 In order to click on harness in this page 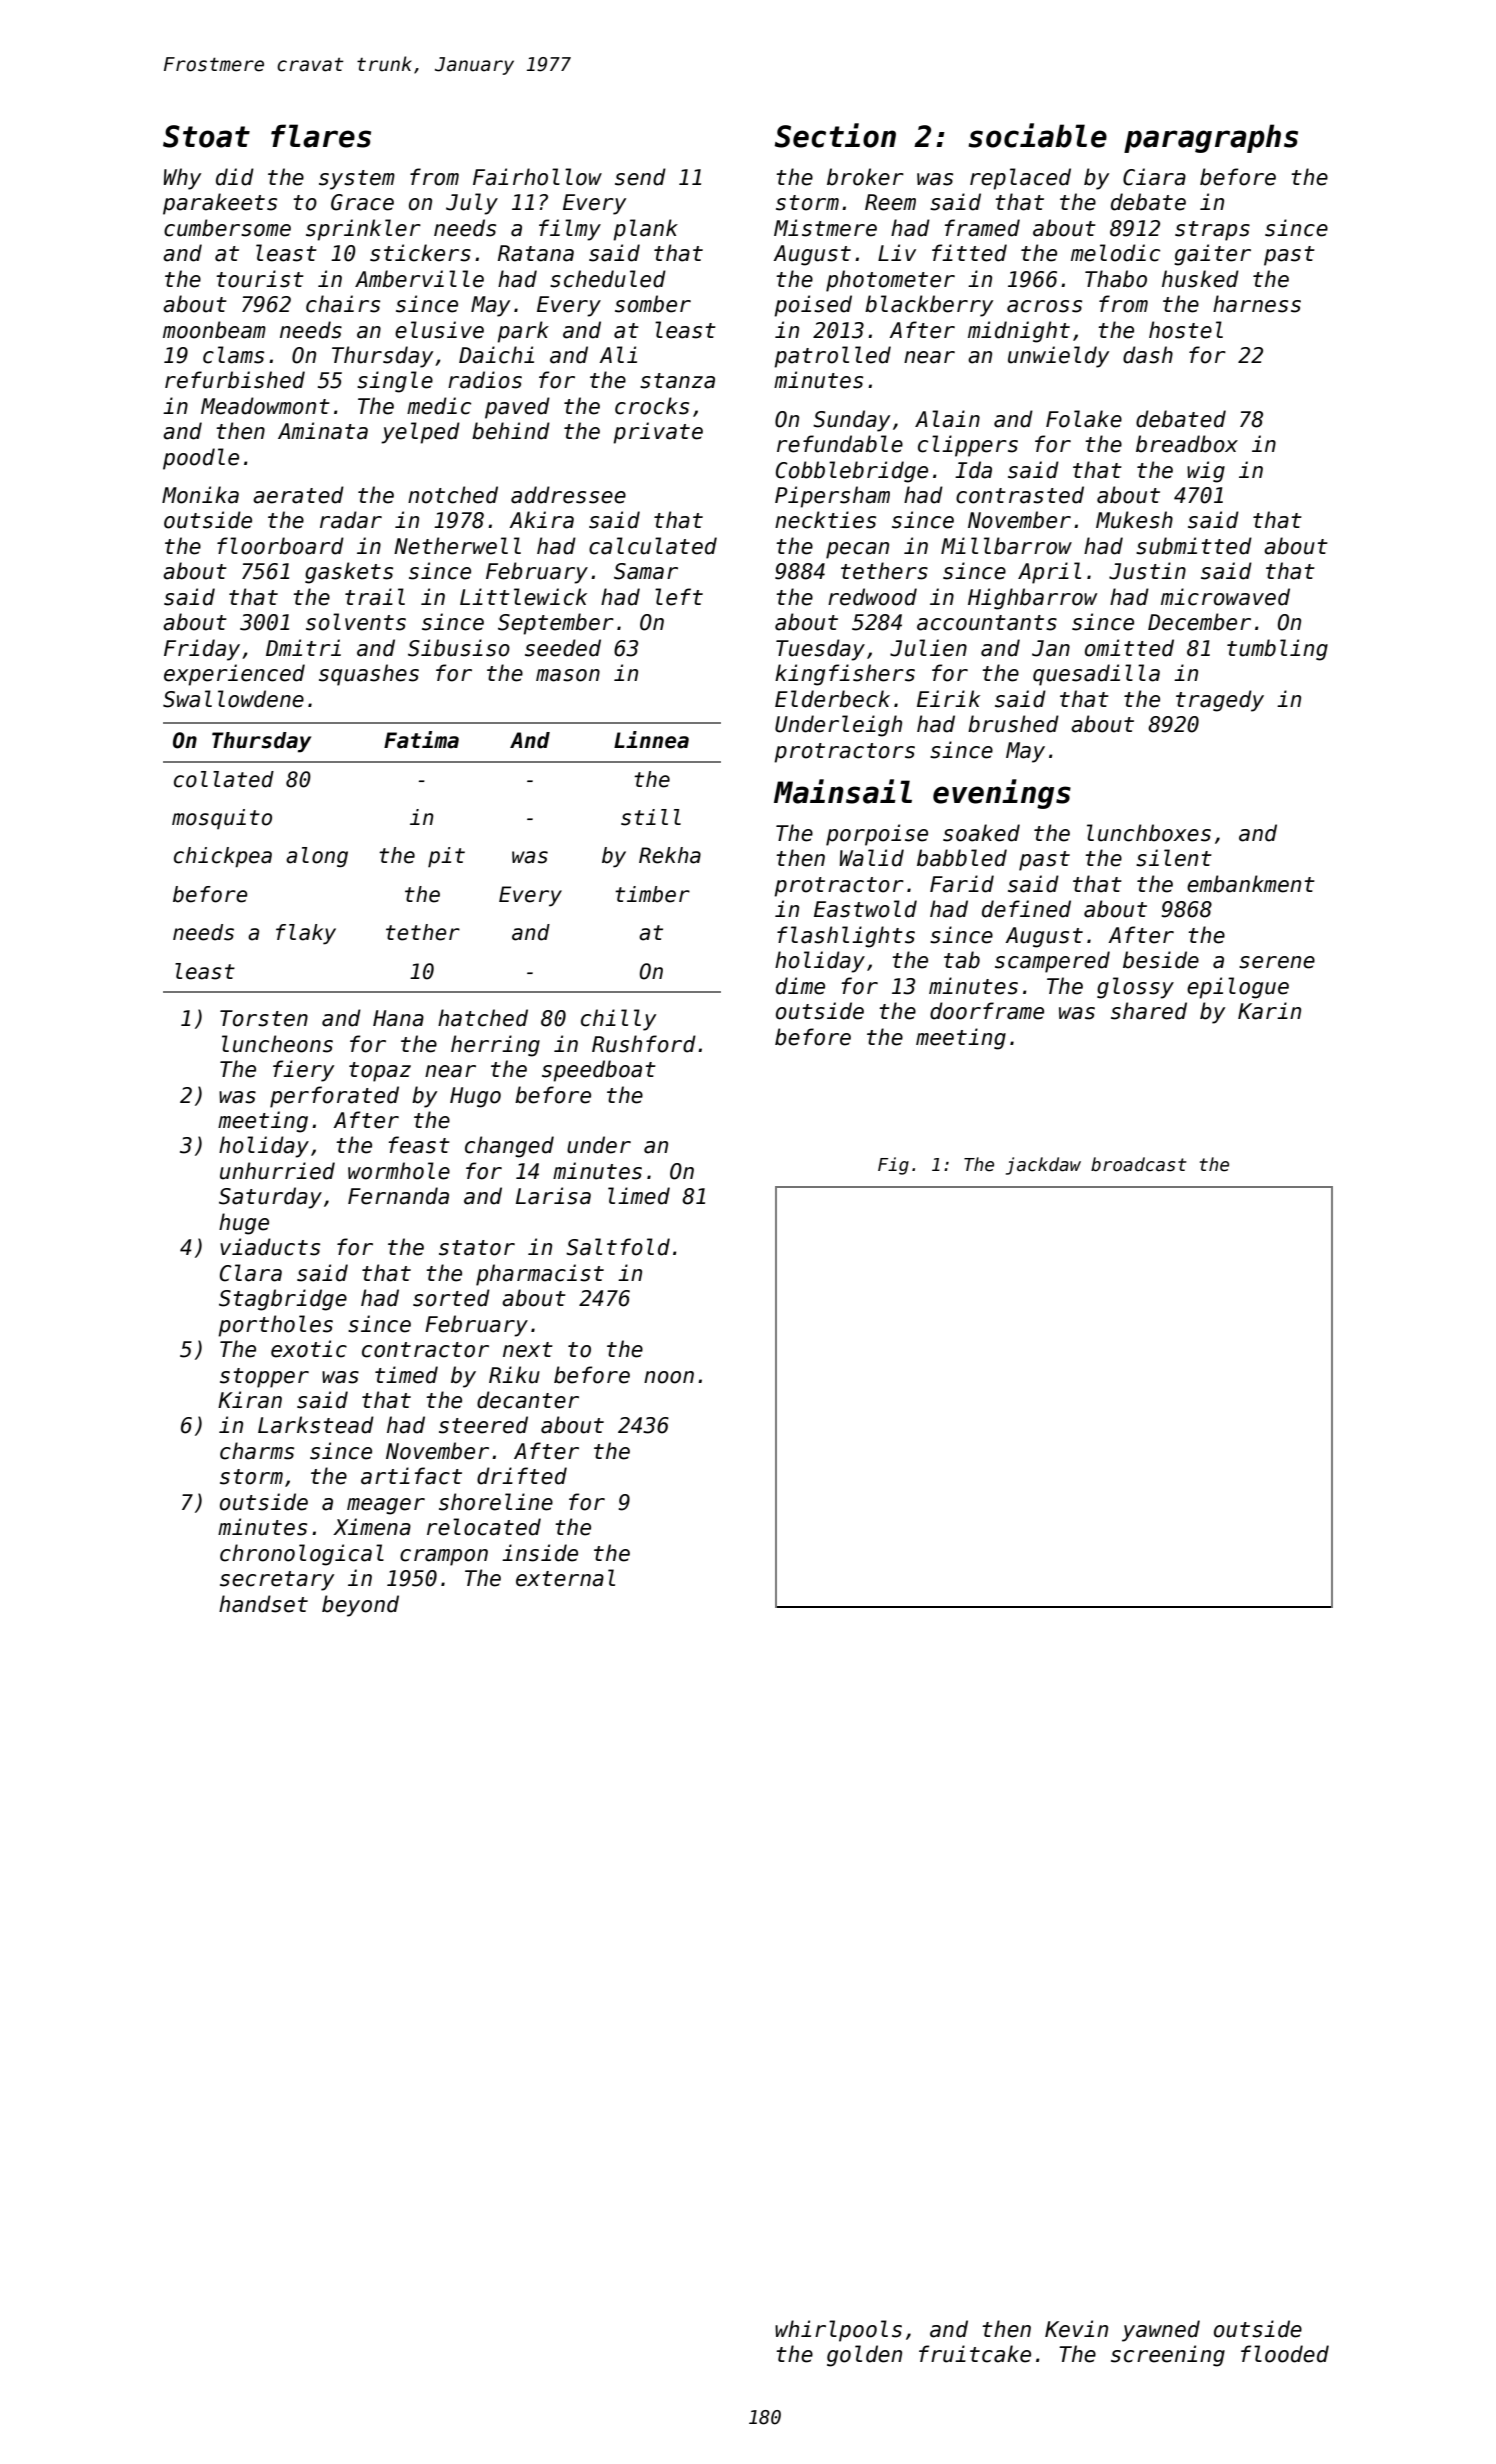, I will do `click(1257, 304)`.
